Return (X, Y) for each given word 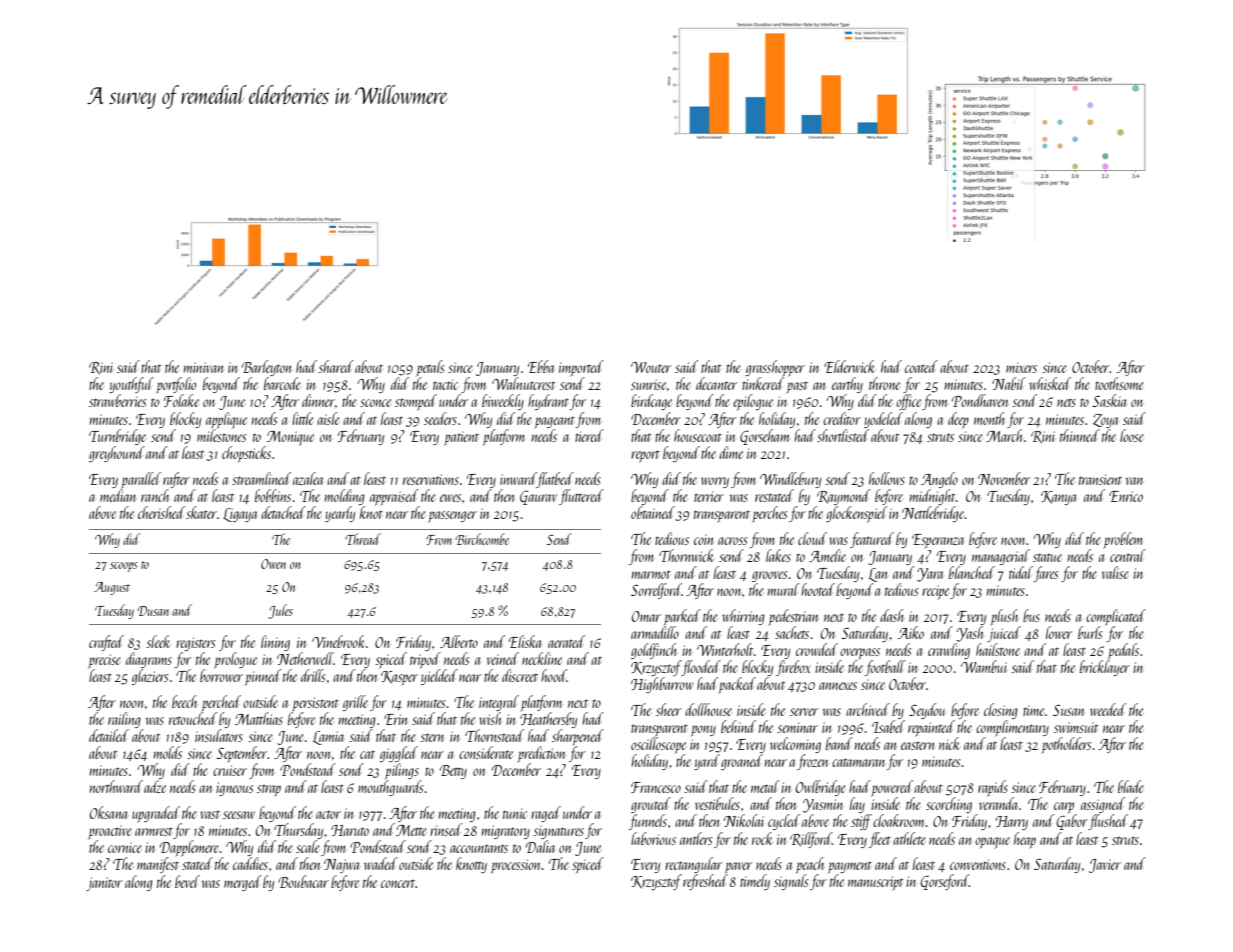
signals (791, 882)
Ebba (541, 366)
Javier (1105, 866)
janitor (104, 884)
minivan (203, 367)
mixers (1021, 368)
